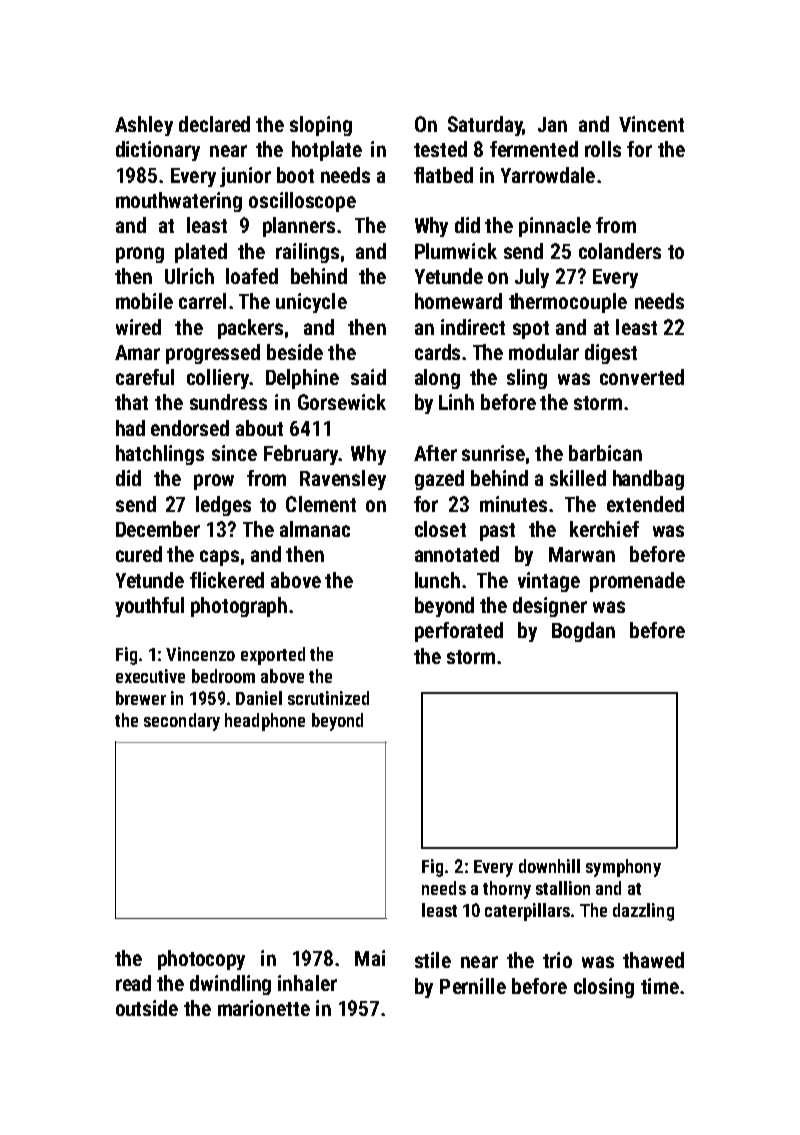  I want to click on Vincent, so click(651, 124).
